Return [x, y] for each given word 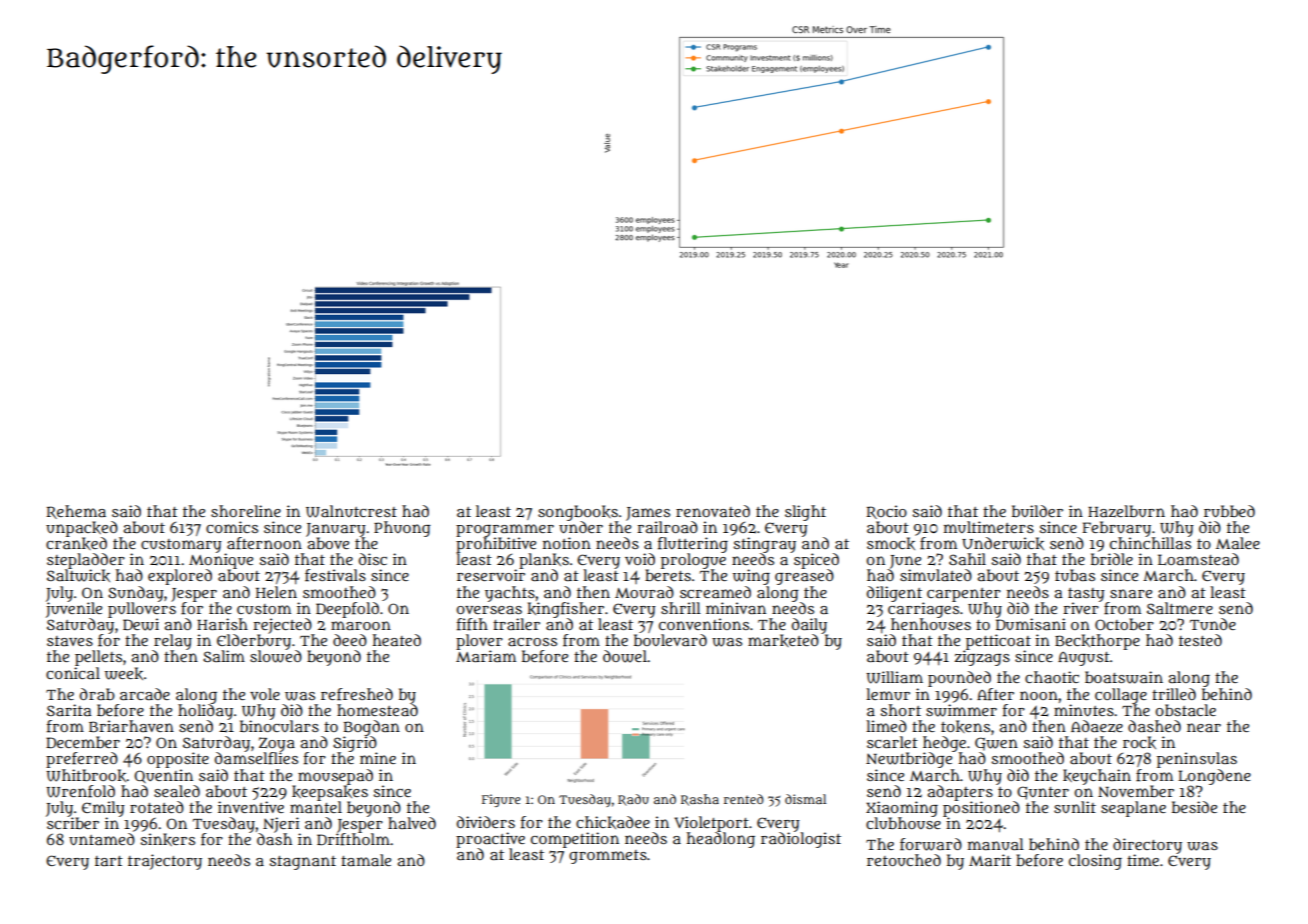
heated [397, 640]
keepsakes [330, 793]
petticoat [998, 642]
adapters [960, 793]
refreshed [357, 694]
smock [891, 543]
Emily [103, 809]
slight [805, 513]
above [328, 543]
